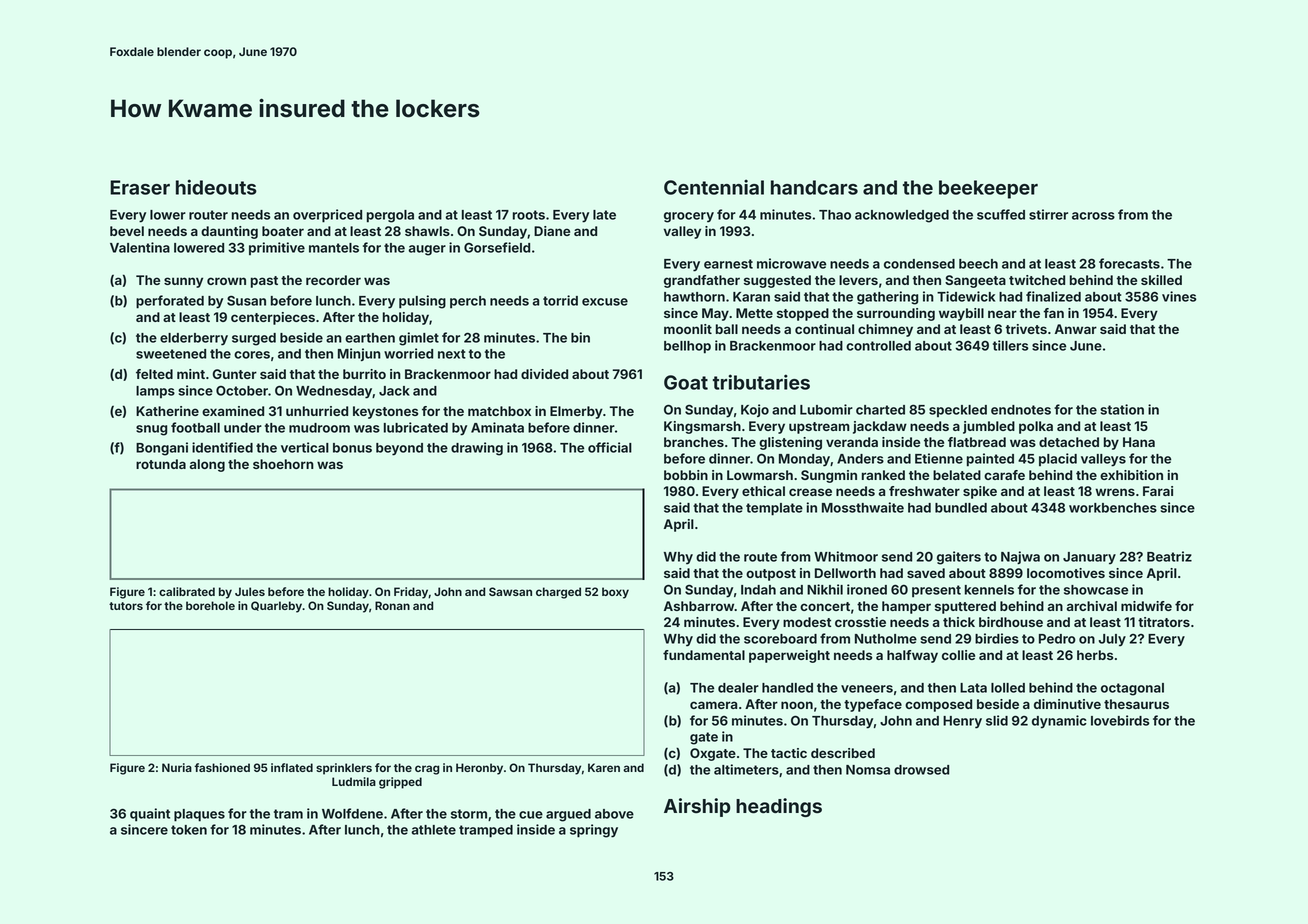  I want to click on Friday, so click(411, 593).
